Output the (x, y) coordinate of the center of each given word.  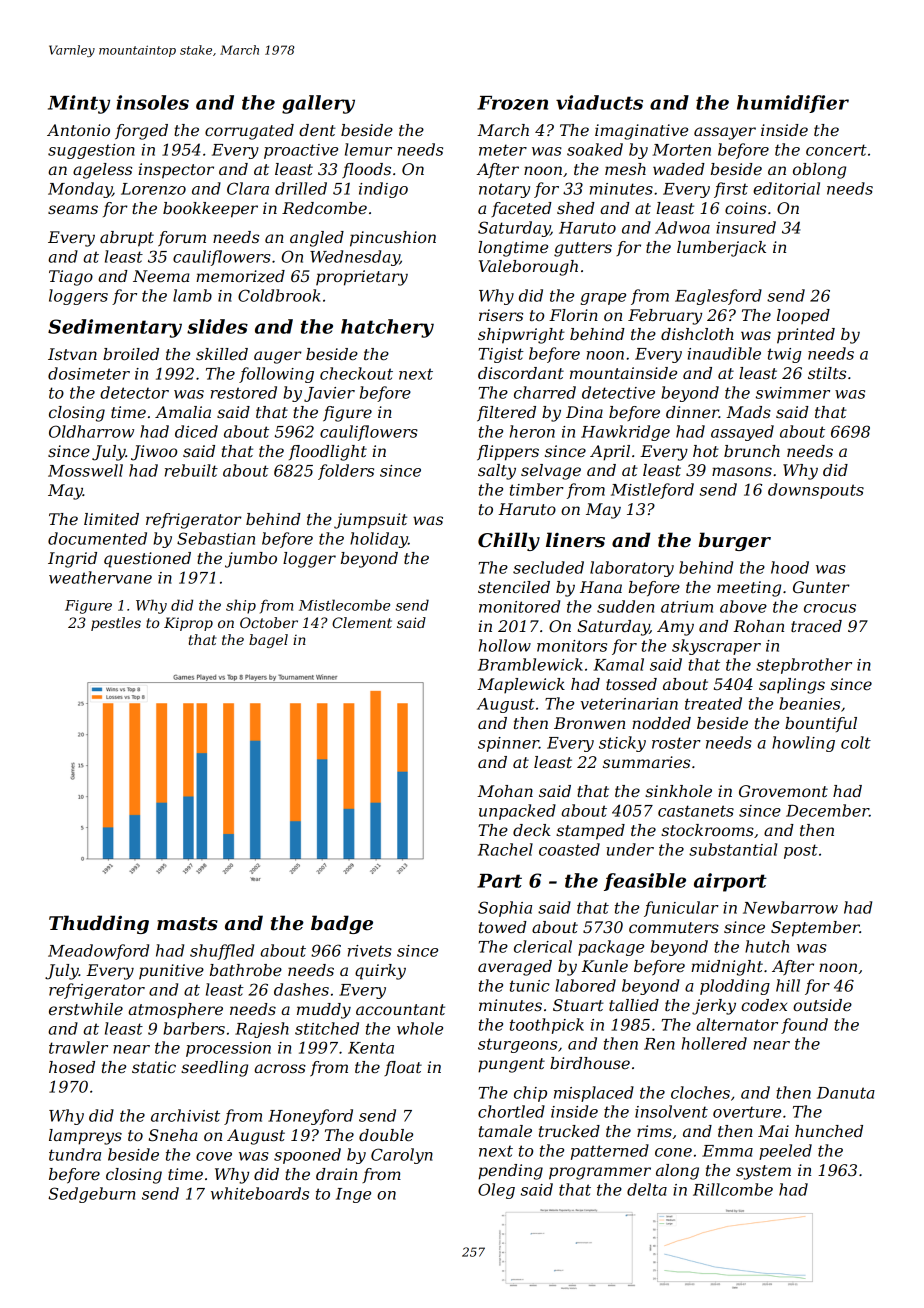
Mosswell (85, 470)
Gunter (821, 587)
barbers (194, 1028)
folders (346, 472)
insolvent (671, 1111)
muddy (324, 1011)
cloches (700, 1092)
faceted (521, 209)
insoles (152, 102)
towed (503, 927)
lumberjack (721, 249)
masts (187, 924)
